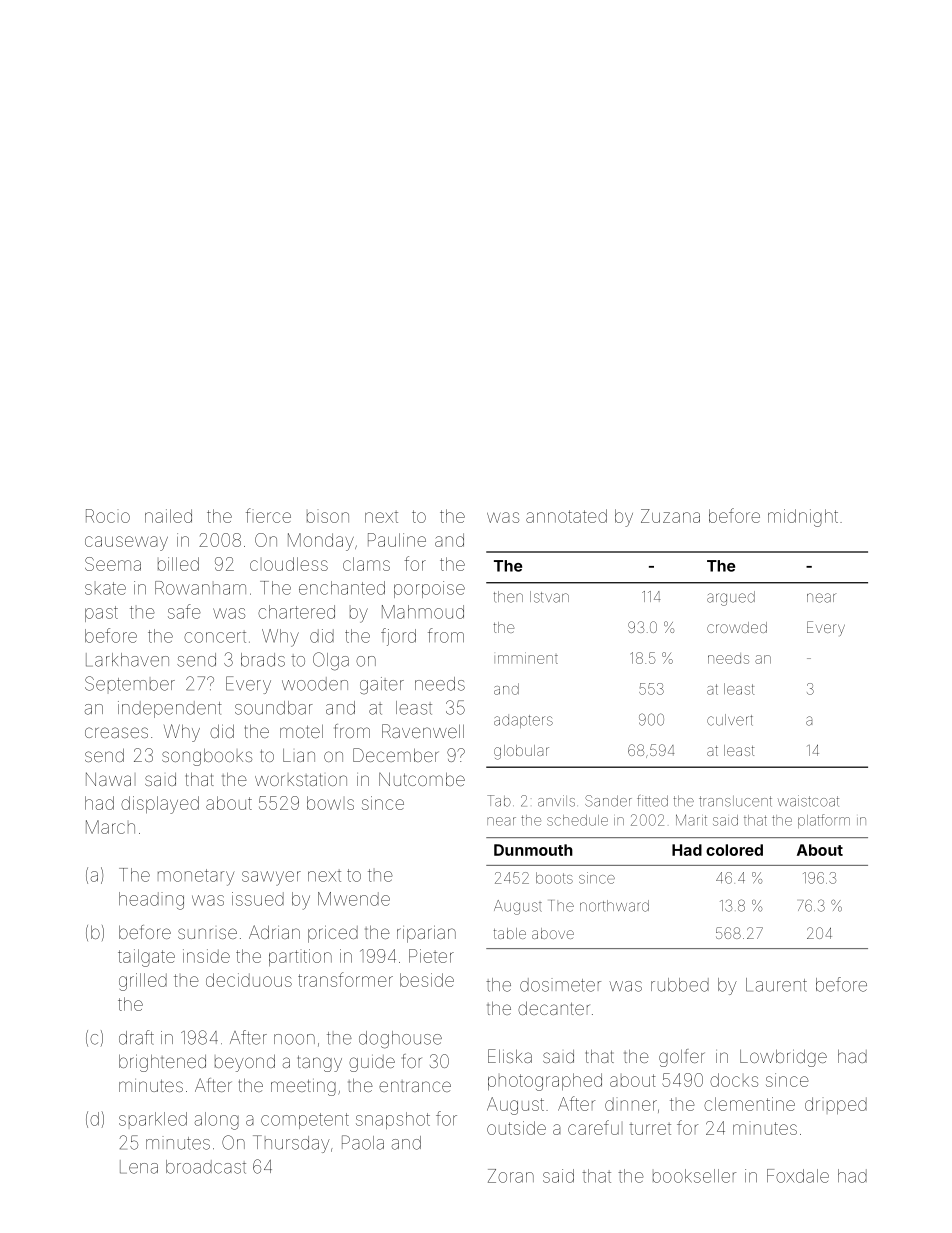 This image has width=952, height=1233. What do you see at coordinates (731, 598) in the image?
I see `argued` at bounding box center [731, 598].
